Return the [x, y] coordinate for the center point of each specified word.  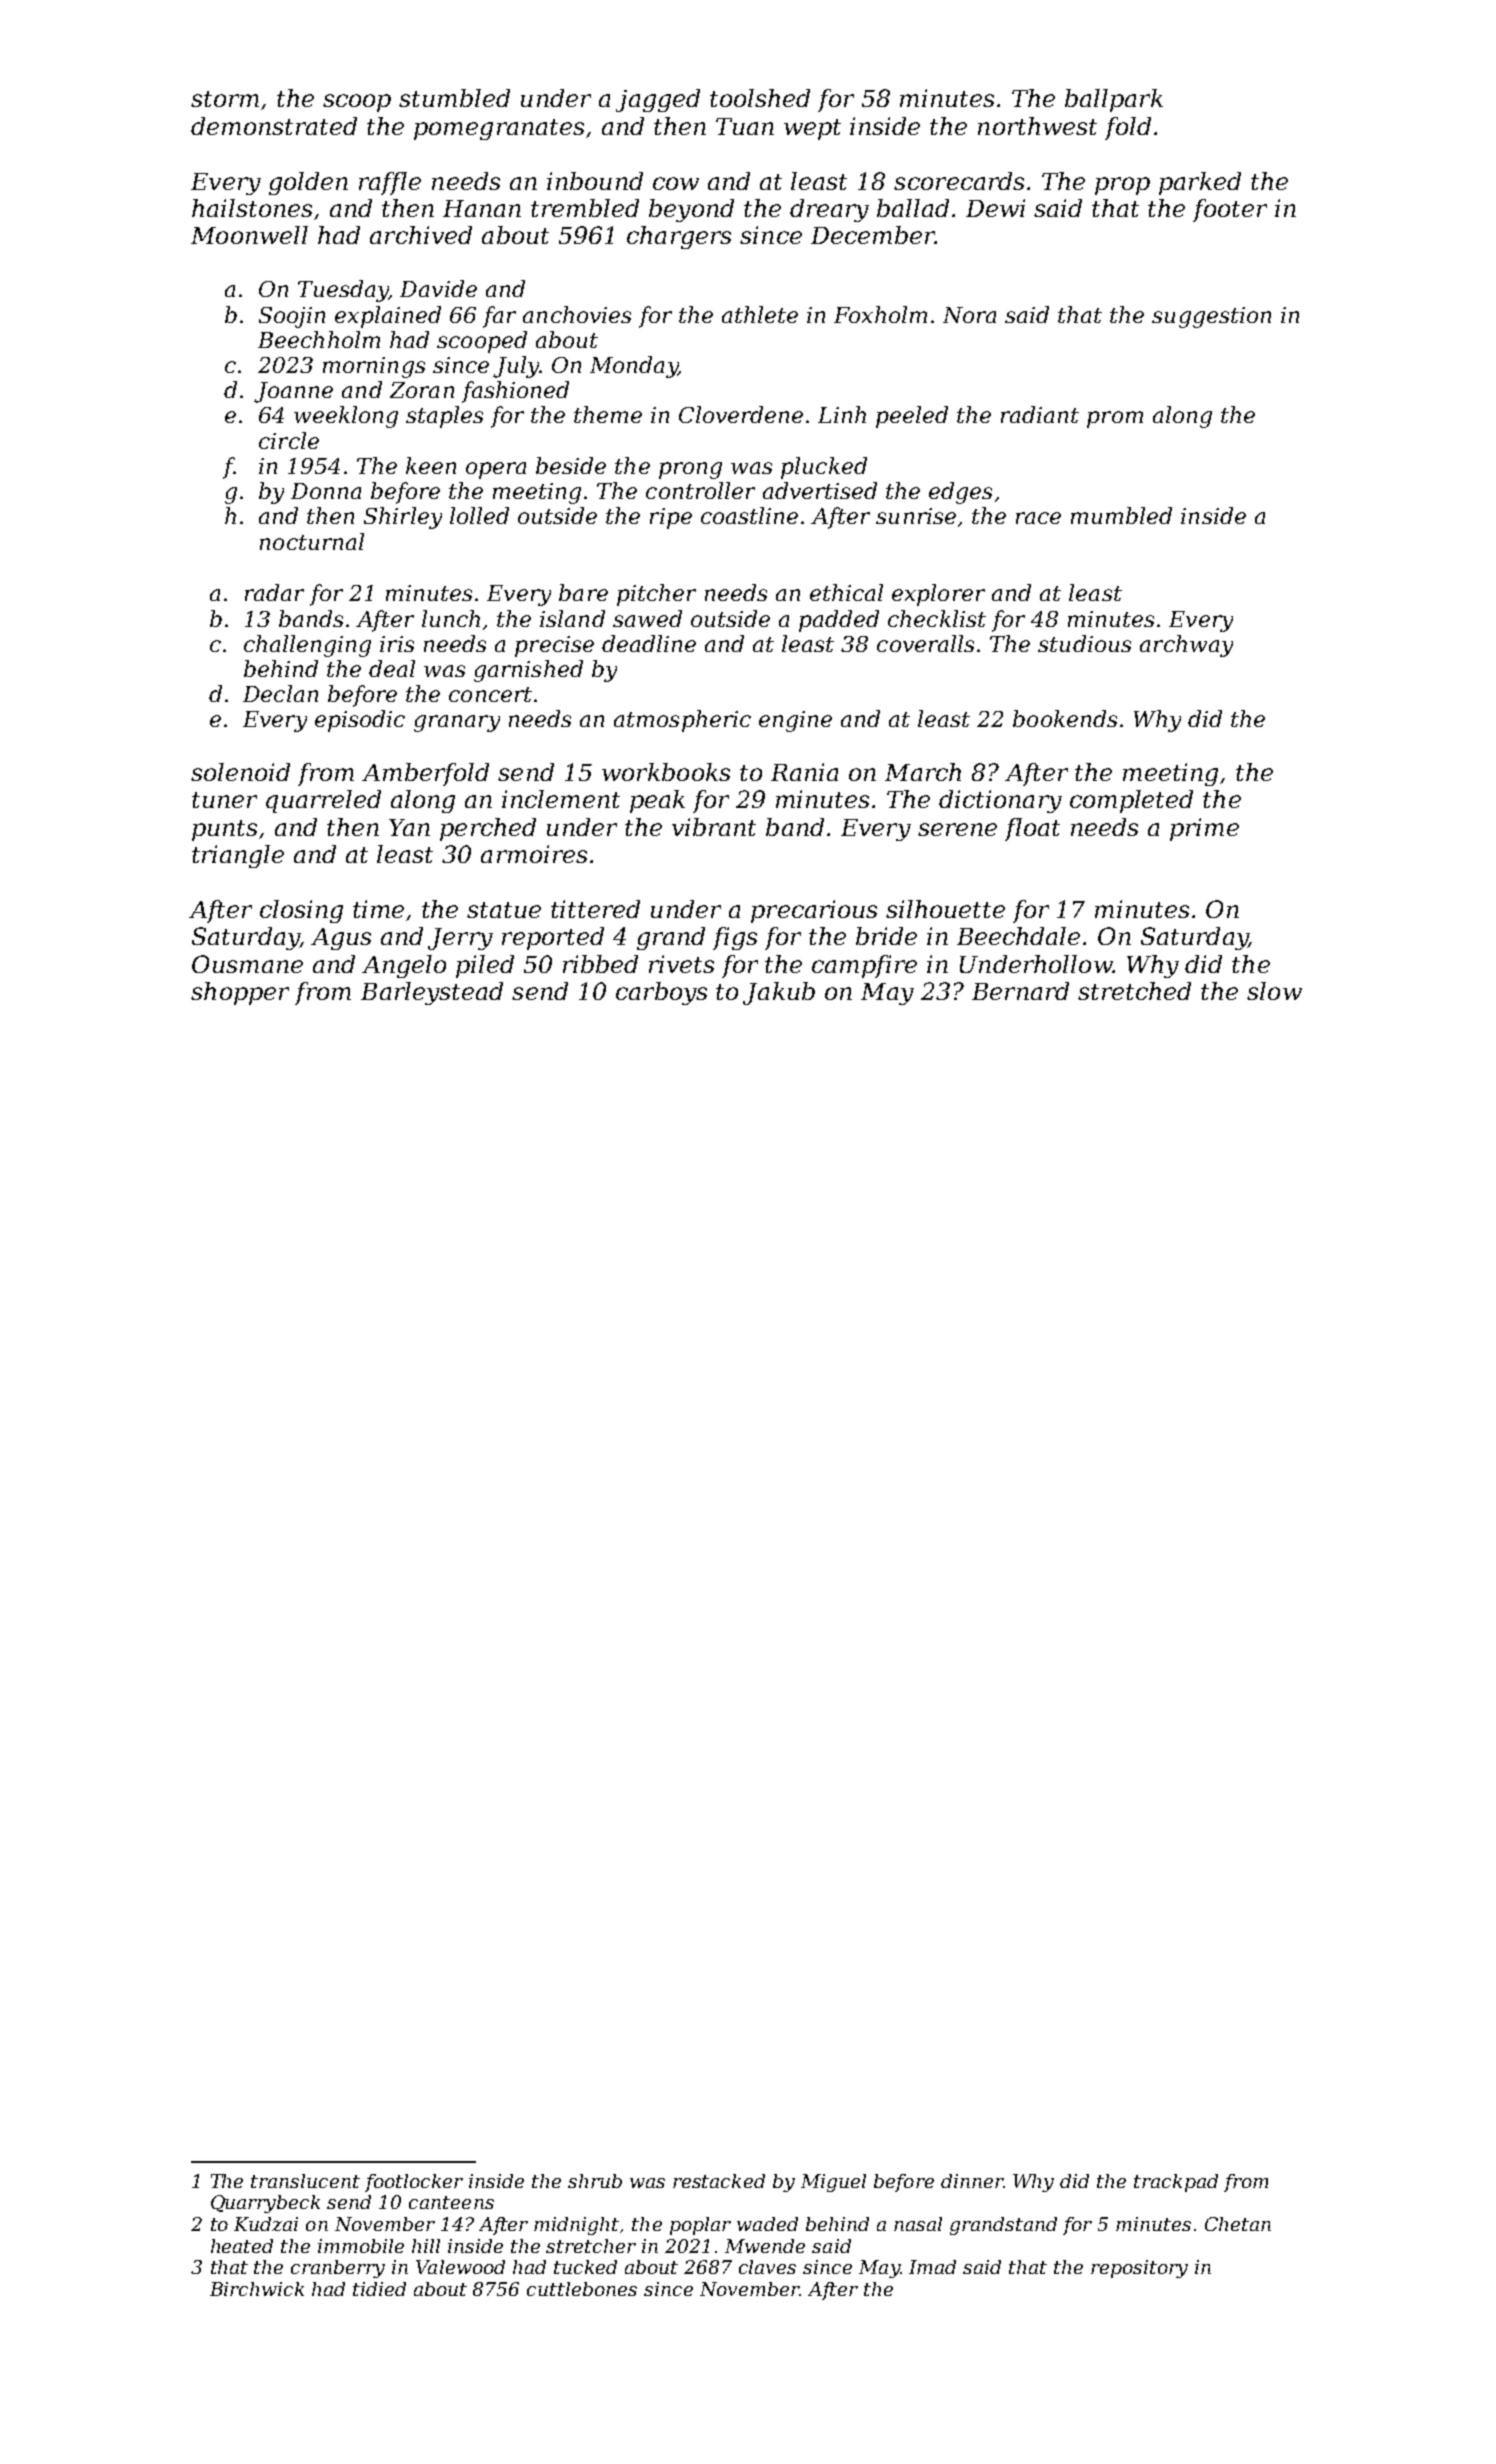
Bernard [1020, 991]
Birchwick [257, 2289]
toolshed [760, 98]
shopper [240, 993]
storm [225, 99]
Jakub [779, 993]
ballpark [1114, 100]
